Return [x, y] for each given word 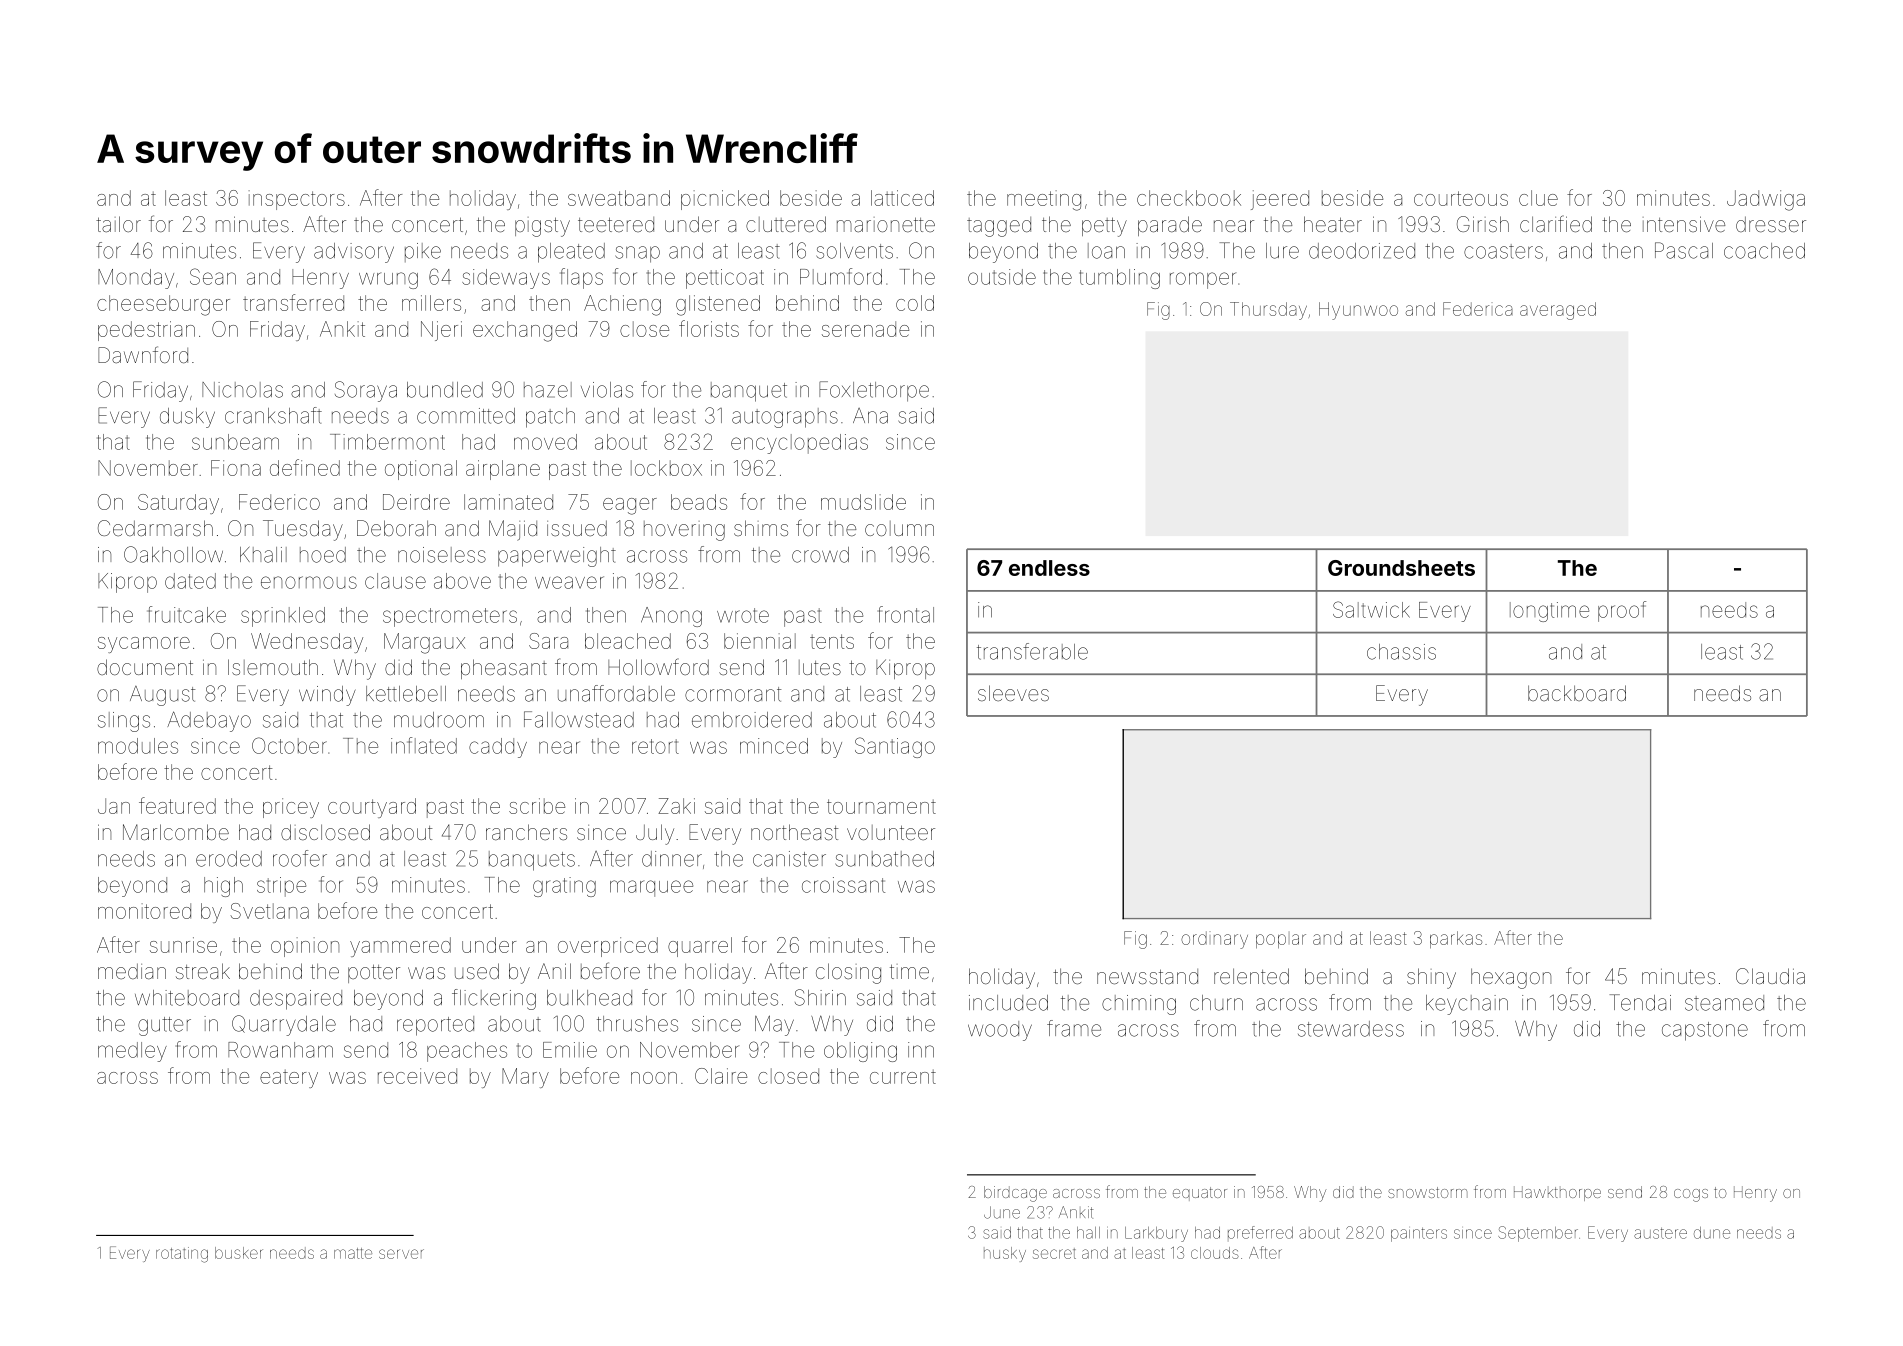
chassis [1401, 652]
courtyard [372, 808]
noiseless [442, 555]
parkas [1456, 939]
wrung [388, 280]
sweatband [619, 198]
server [401, 1254]
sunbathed [885, 859]
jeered [1280, 200]
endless [1049, 568]
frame [1074, 1028]
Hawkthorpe [1557, 1193]
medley [132, 1052]
